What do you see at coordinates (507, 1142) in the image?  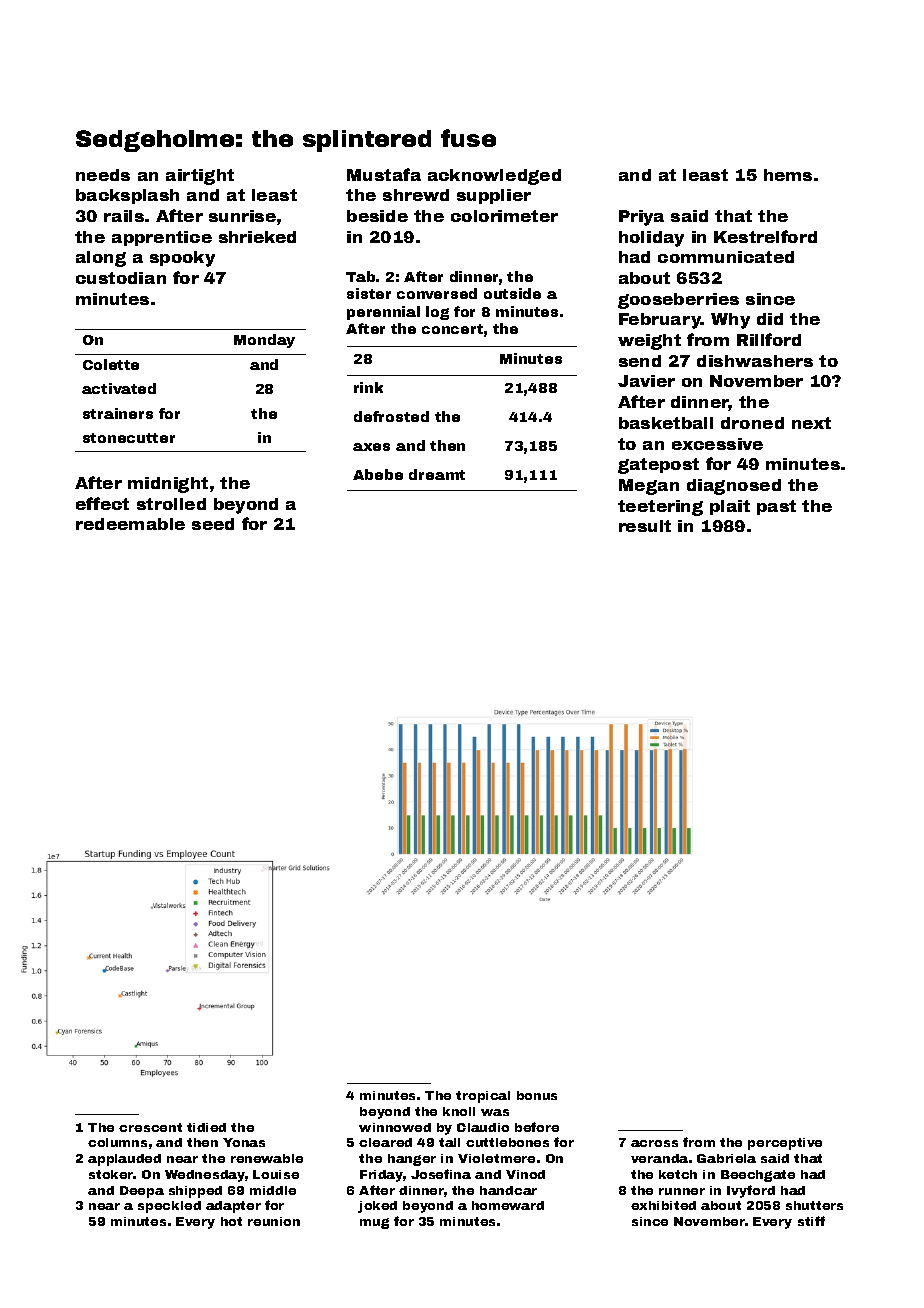 I see `cuttlebones` at bounding box center [507, 1142].
